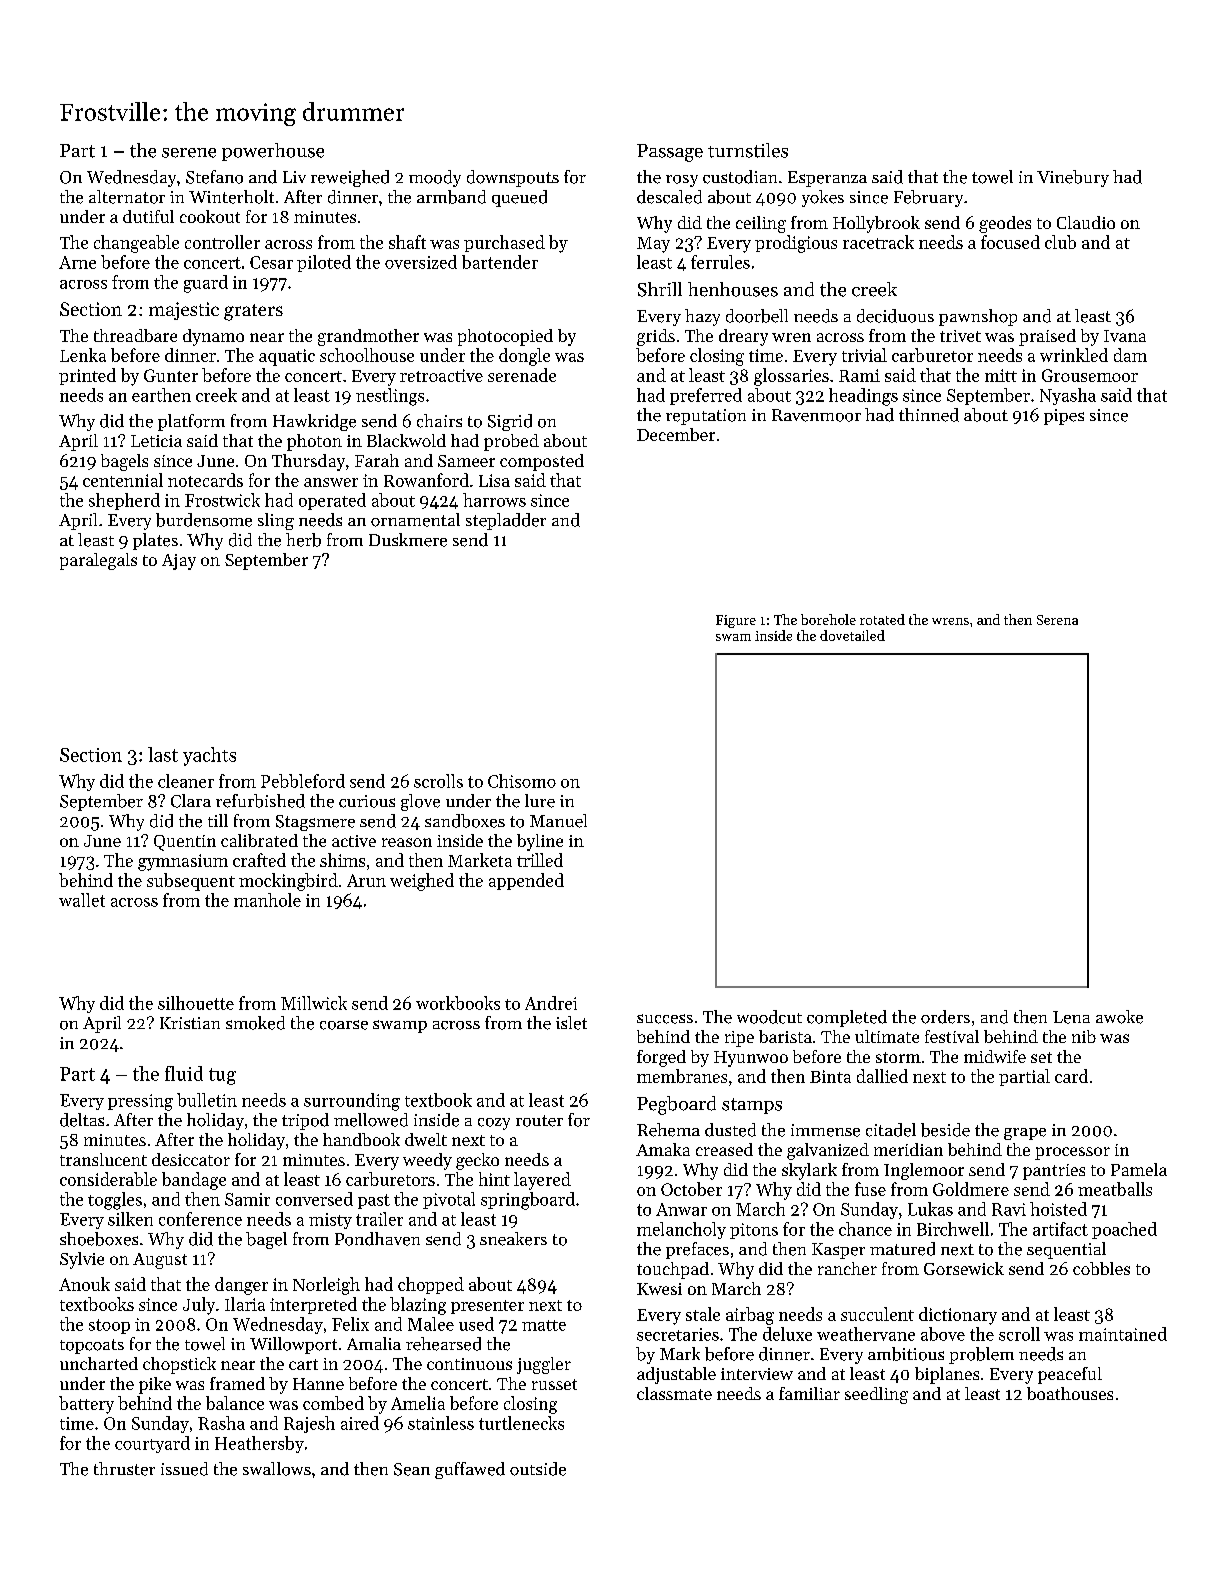 This screenshot has width=1227, height=1588. Describe the element at coordinates (1064, 417) in the screenshot. I see `pipes` at that location.
